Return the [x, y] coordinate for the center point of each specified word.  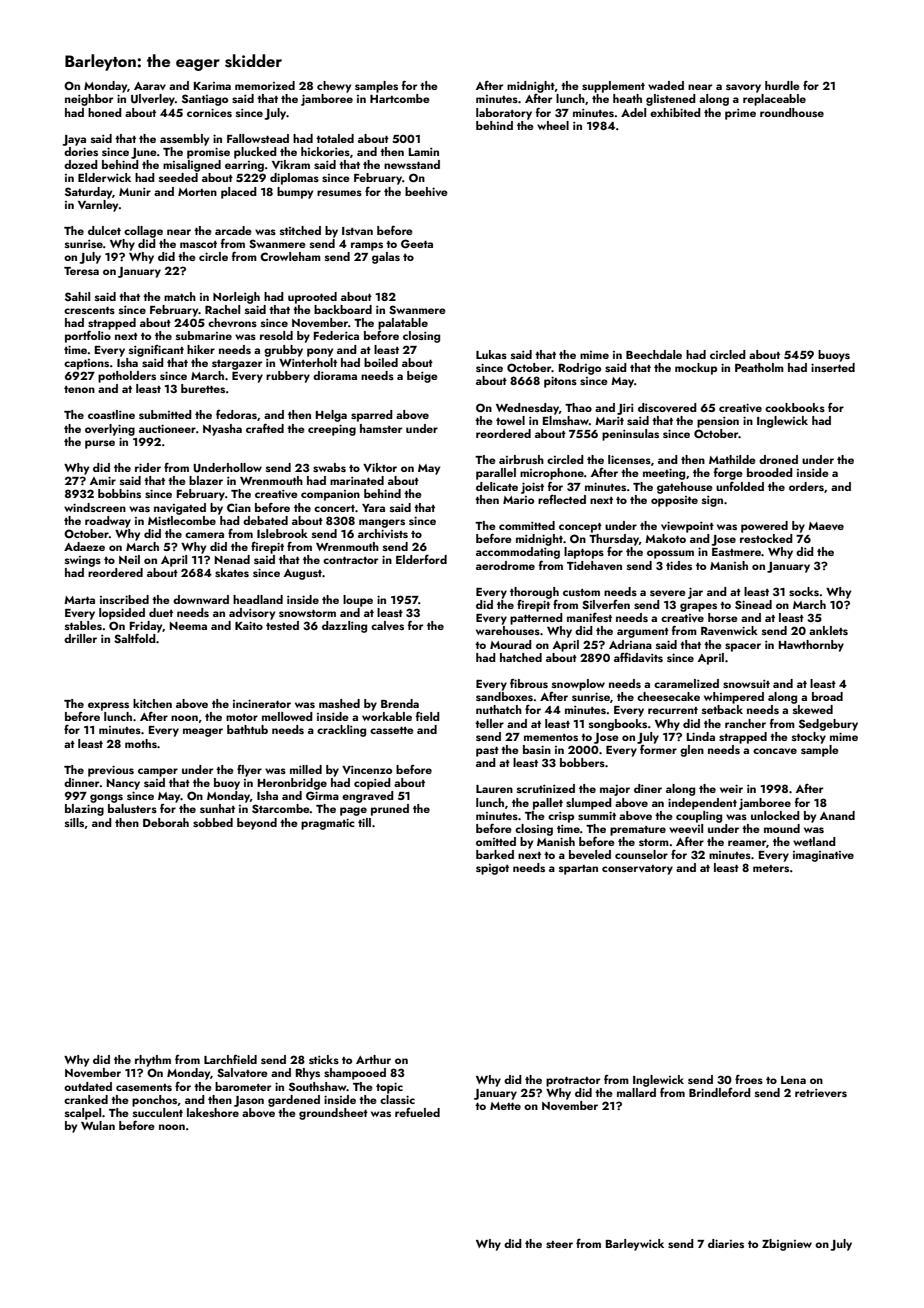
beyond [257, 824]
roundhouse [792, 112]
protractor [573, 1082]
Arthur [373, 1059]
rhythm [153, 1061]
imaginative [823, 856]
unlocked [775, 815]
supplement [613, 87]
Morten [197, 192]
